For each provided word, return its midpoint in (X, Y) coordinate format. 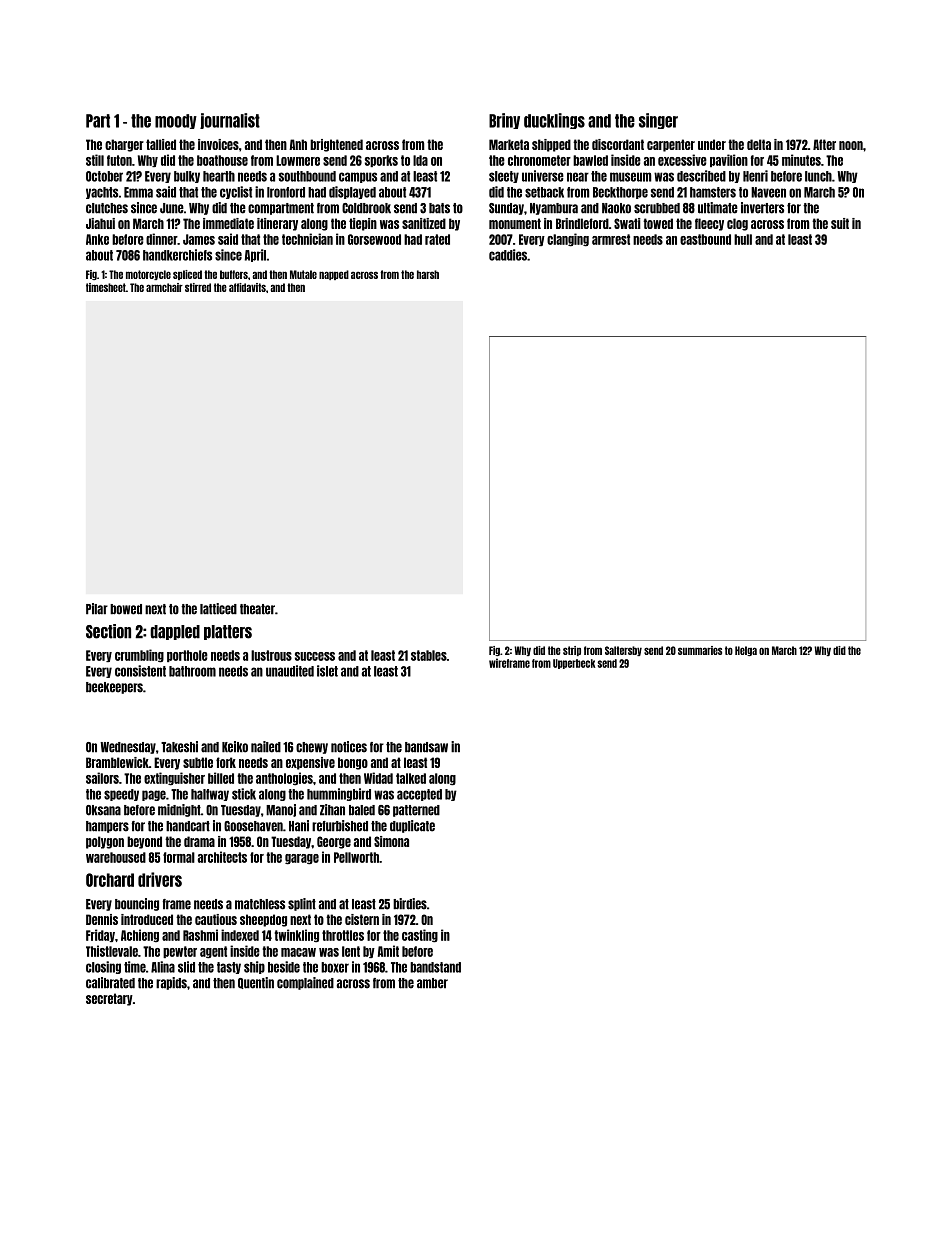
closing (103, 967)
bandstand (435, 967)
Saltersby (623, 651)
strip (572, 651)
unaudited (290, 671)
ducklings (554, 121)
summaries (700, 650)
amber (432, 983)
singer (658, 121)
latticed (218, 609)
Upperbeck (574, 664)
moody (176, 121)
